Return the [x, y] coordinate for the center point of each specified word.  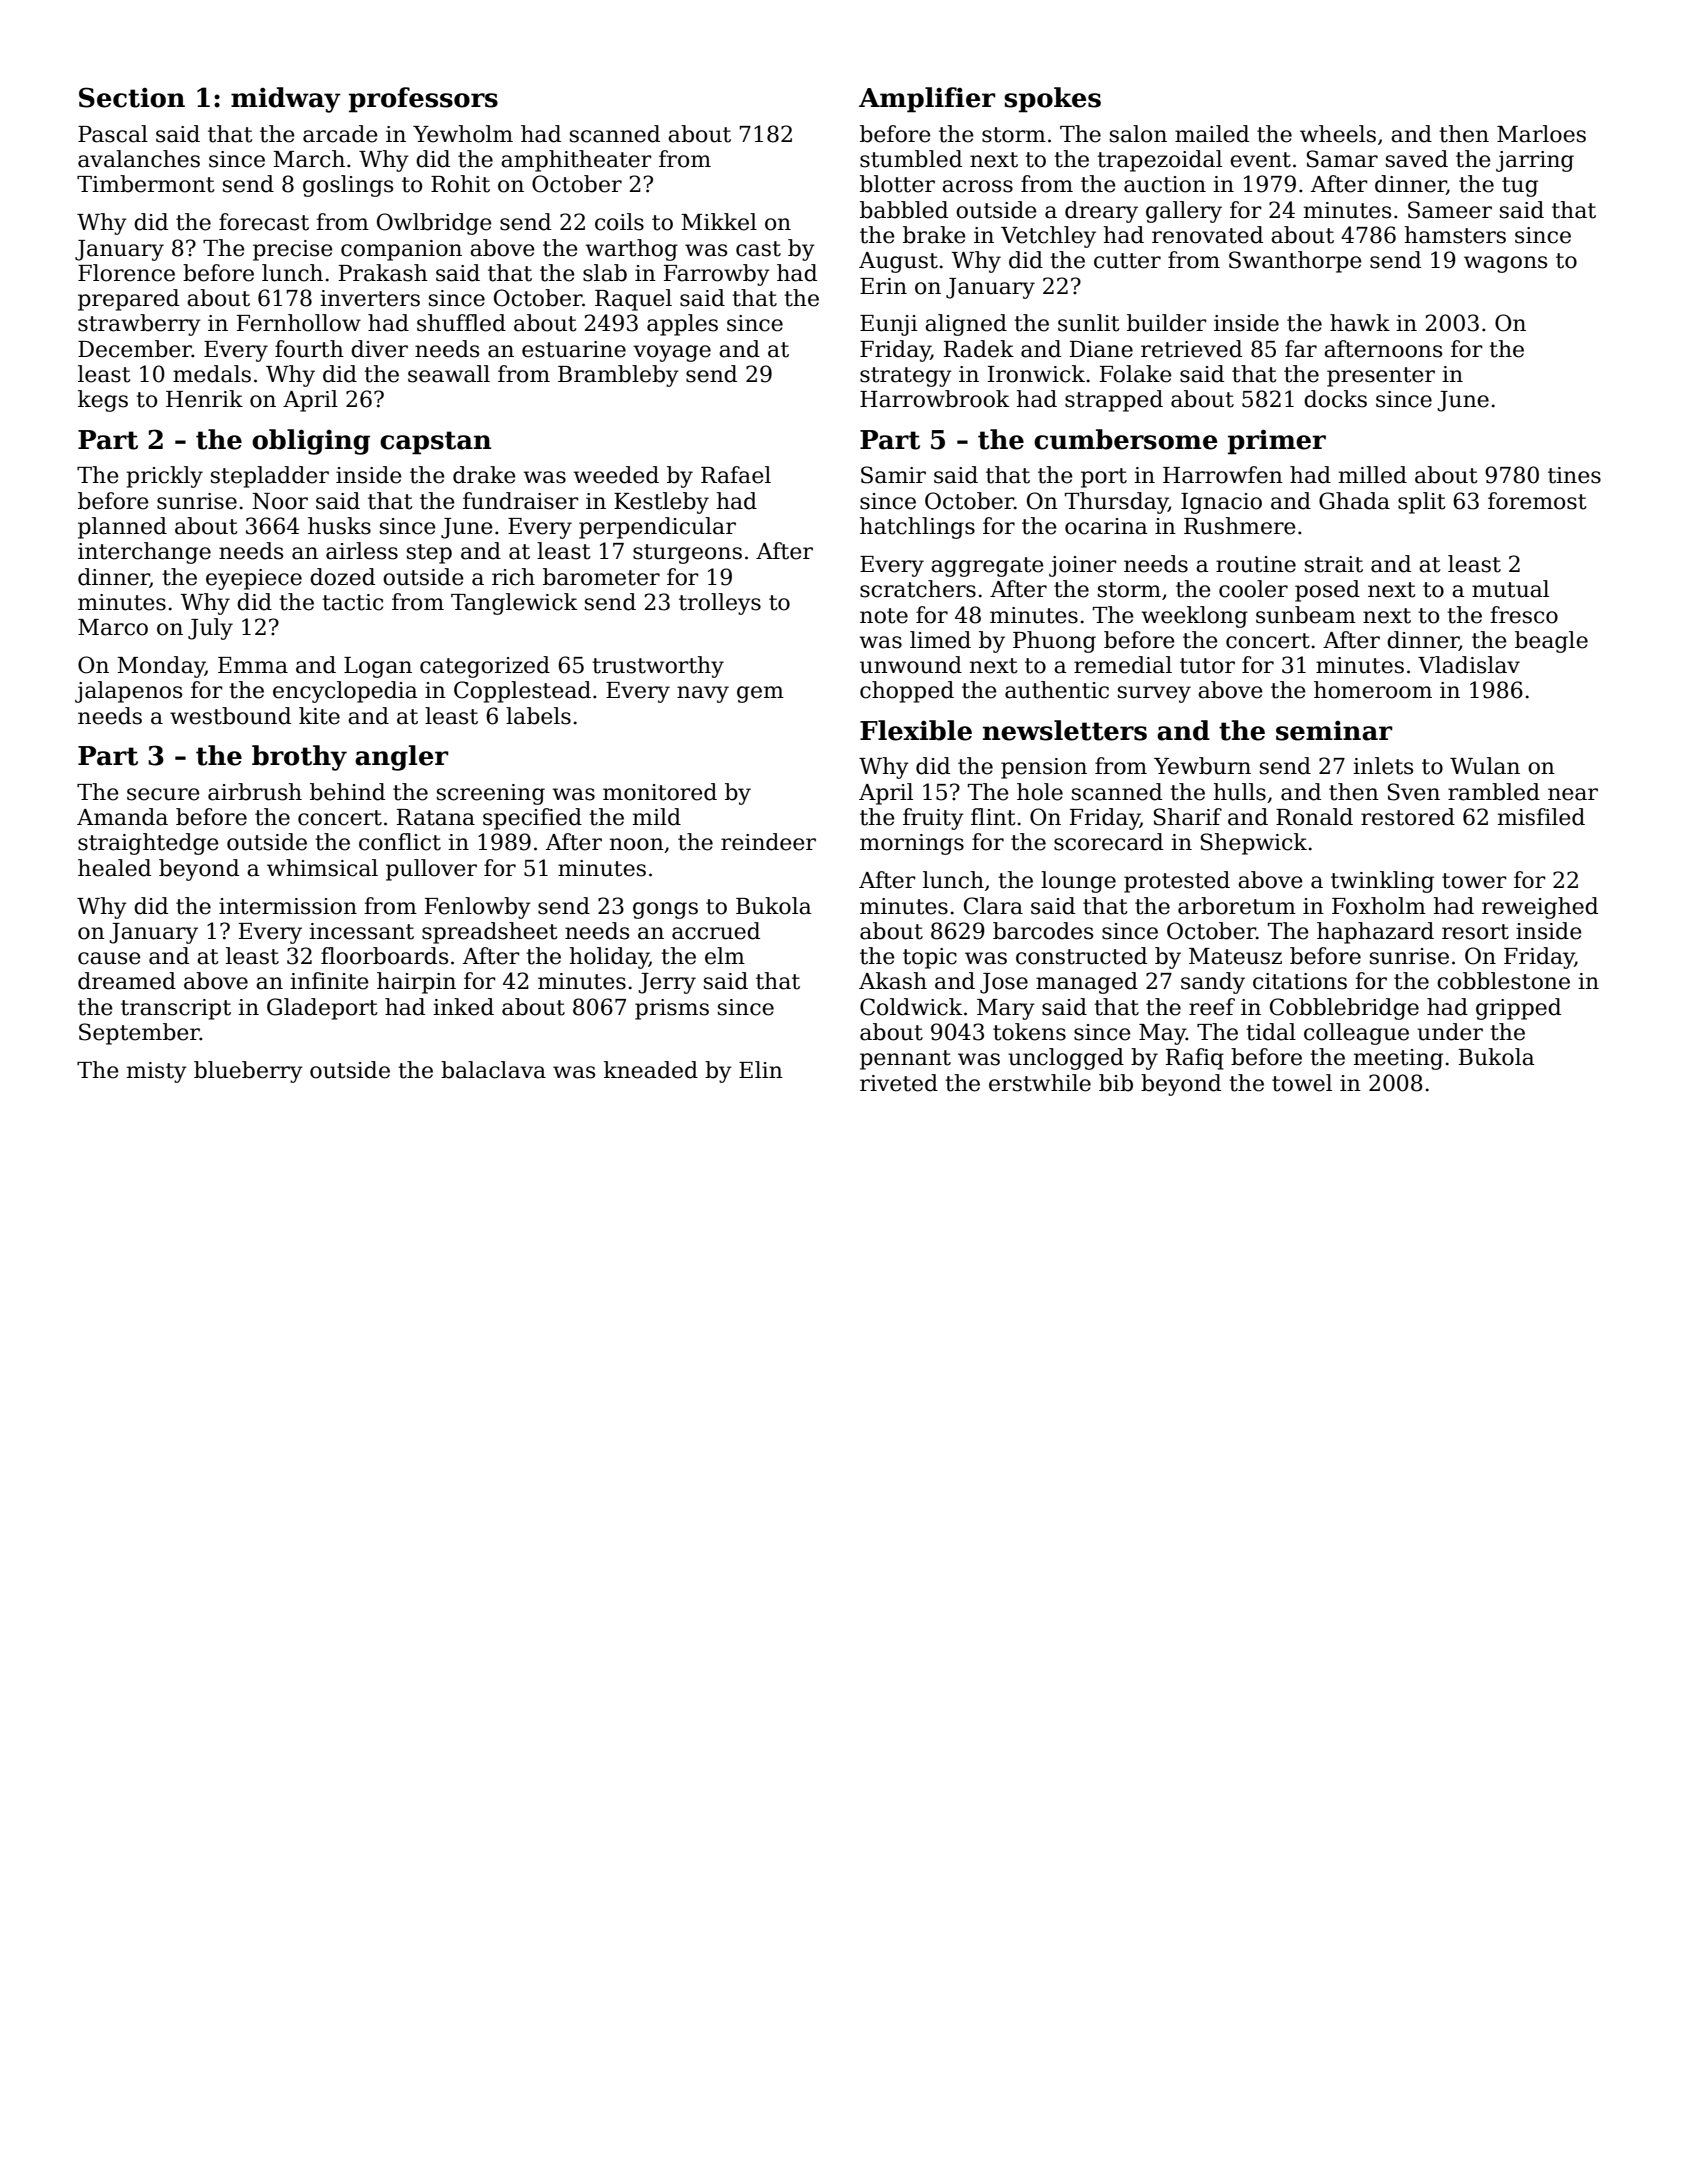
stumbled [911, 159]
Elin [761, 1069]
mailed [1212, 134]
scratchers [918, 589]
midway [286, 100]
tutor [1207, 666]
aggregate [987, 567]
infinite [329, 981]
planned [122, 528]
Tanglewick [514, 604]
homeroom [1373, 690]
